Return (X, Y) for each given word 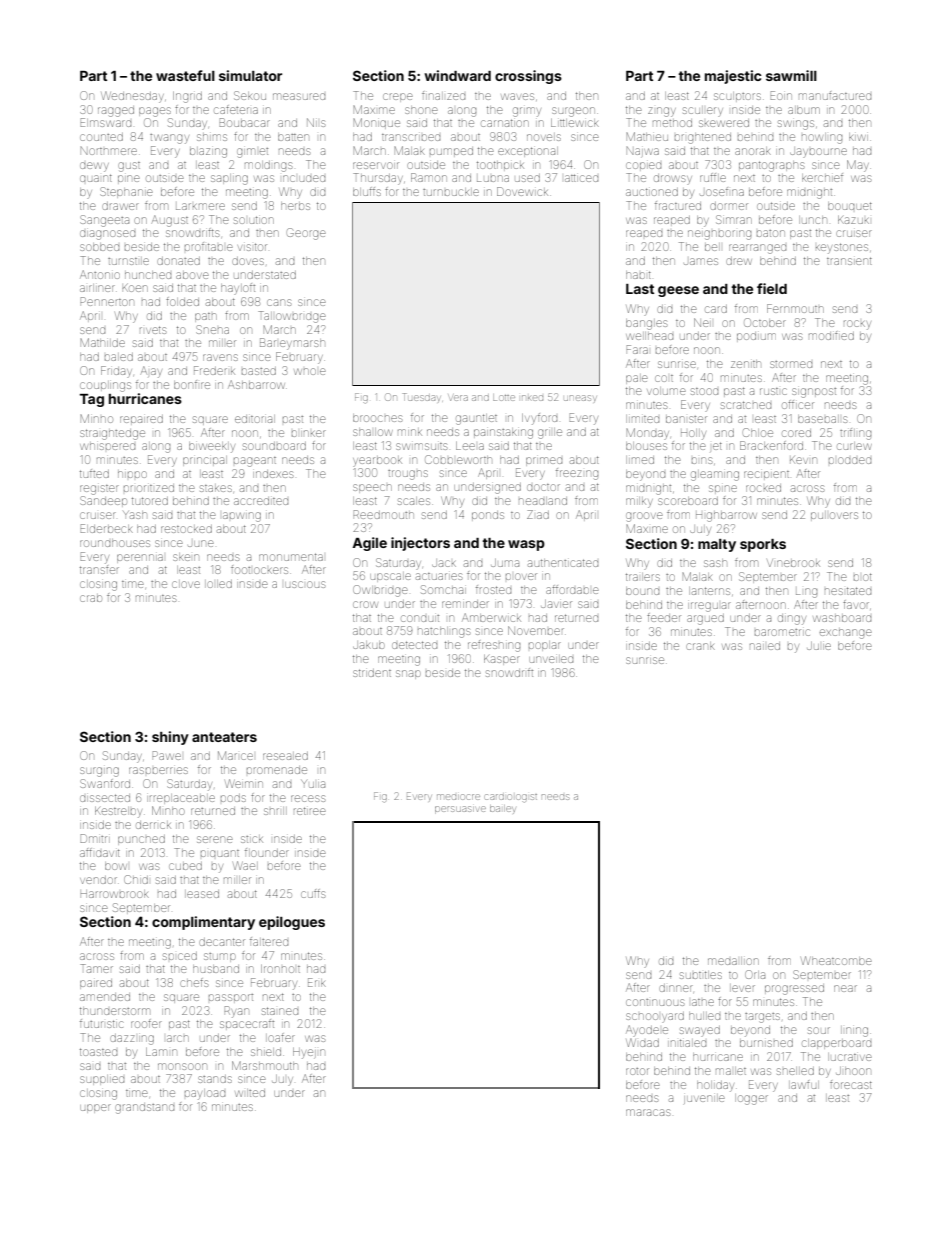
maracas (648, 1112)
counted (101, 137)
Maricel (235, 755)
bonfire (192, 384)
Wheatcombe (836, 960)
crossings (528, 77)
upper (95, 1108)
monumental (291, 557)
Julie (819, 646)
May (858, 166)
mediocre (458, 797)
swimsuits (421, 446)
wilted (250, 1093)
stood (704, 391)
